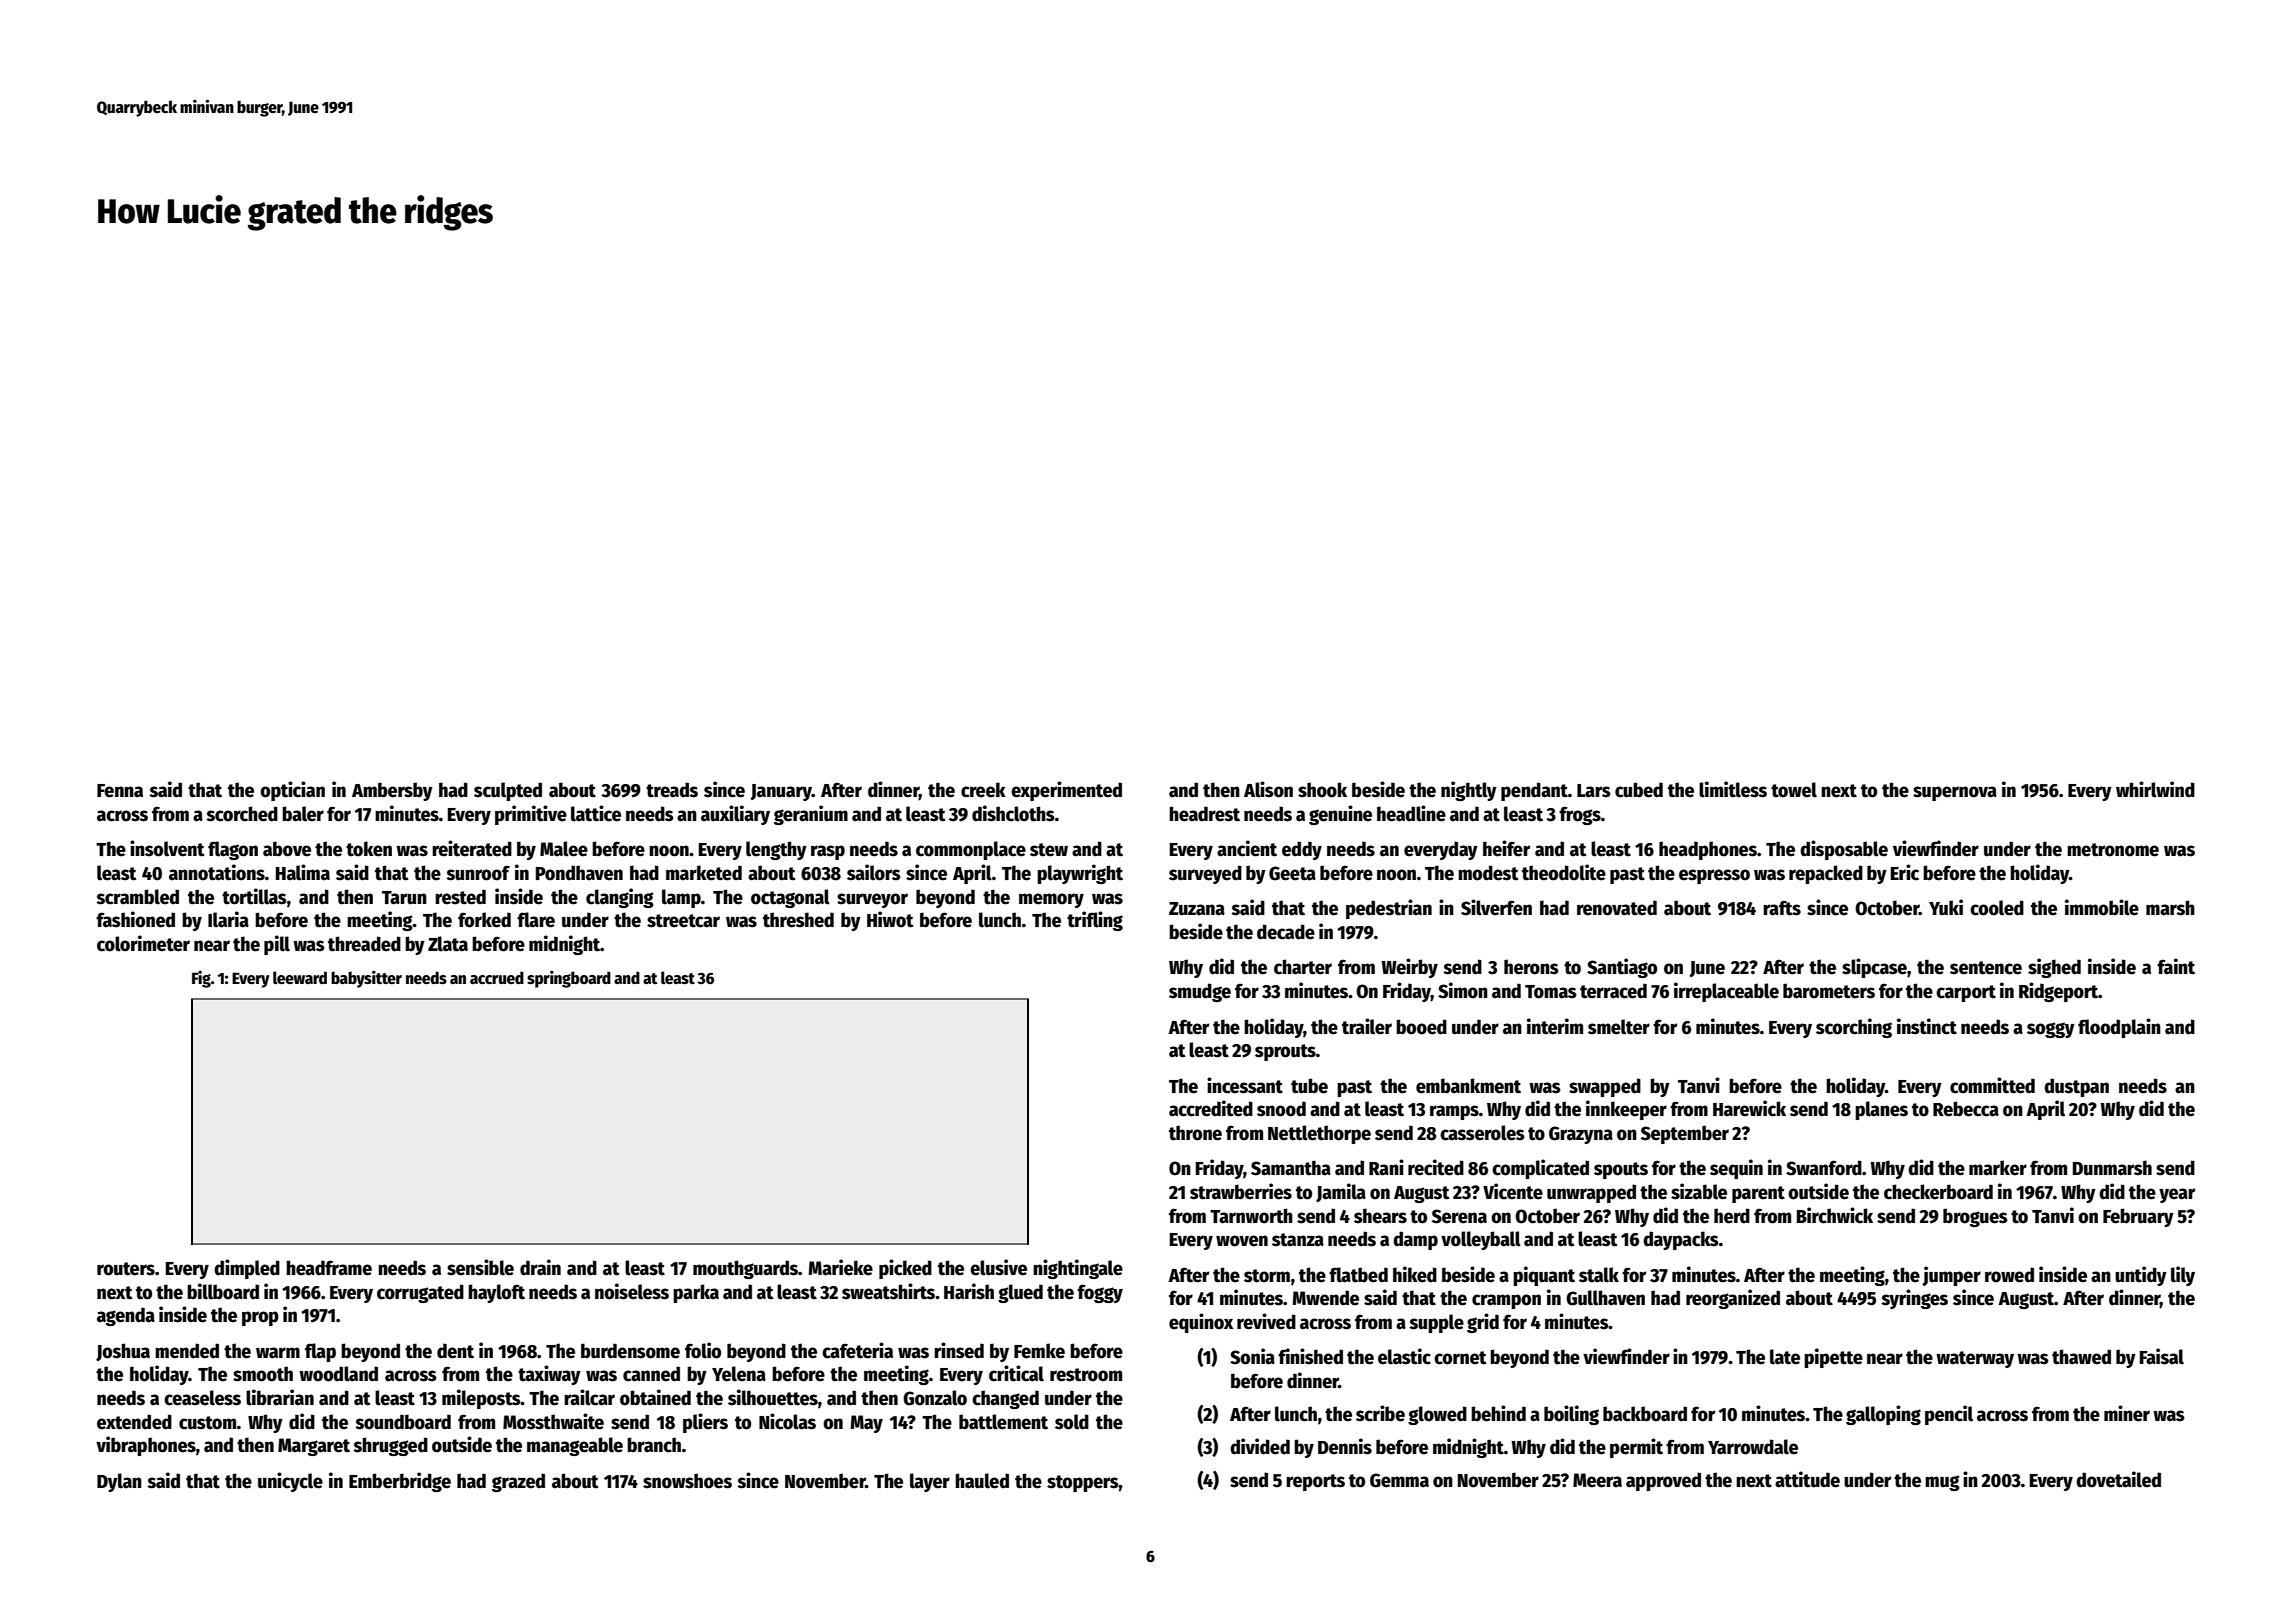  What do you see at coordinates (2119, 1028) in the screenshot?
I see `floodplain` at bounding box center [2119, 1028].
